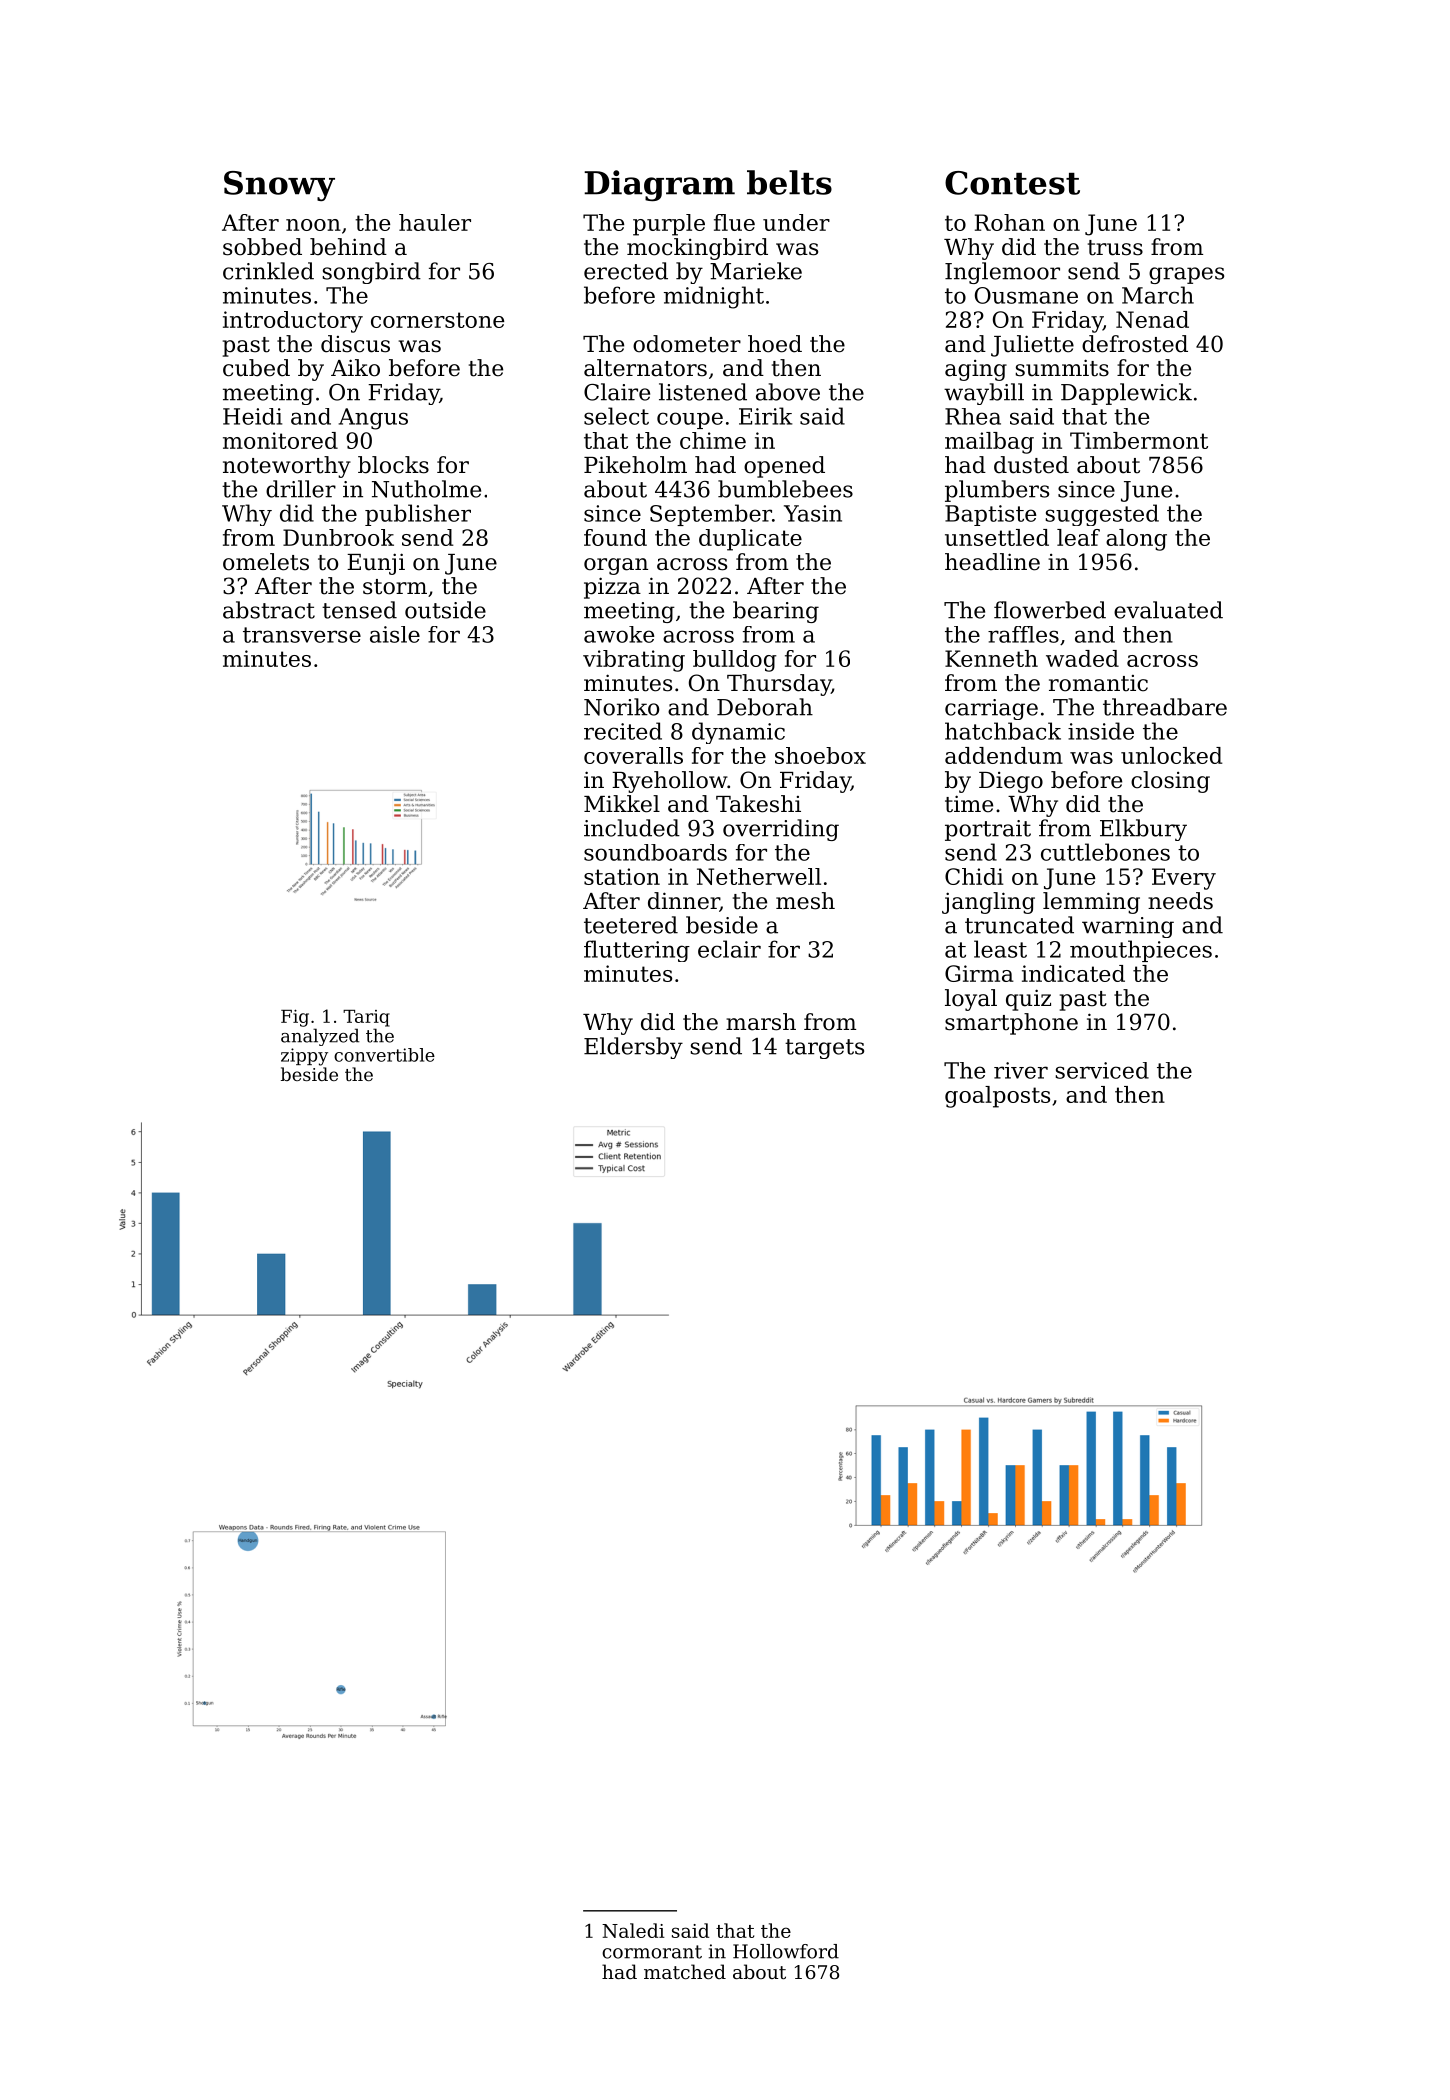  I want to click on addendum, so click(1004, 755).
